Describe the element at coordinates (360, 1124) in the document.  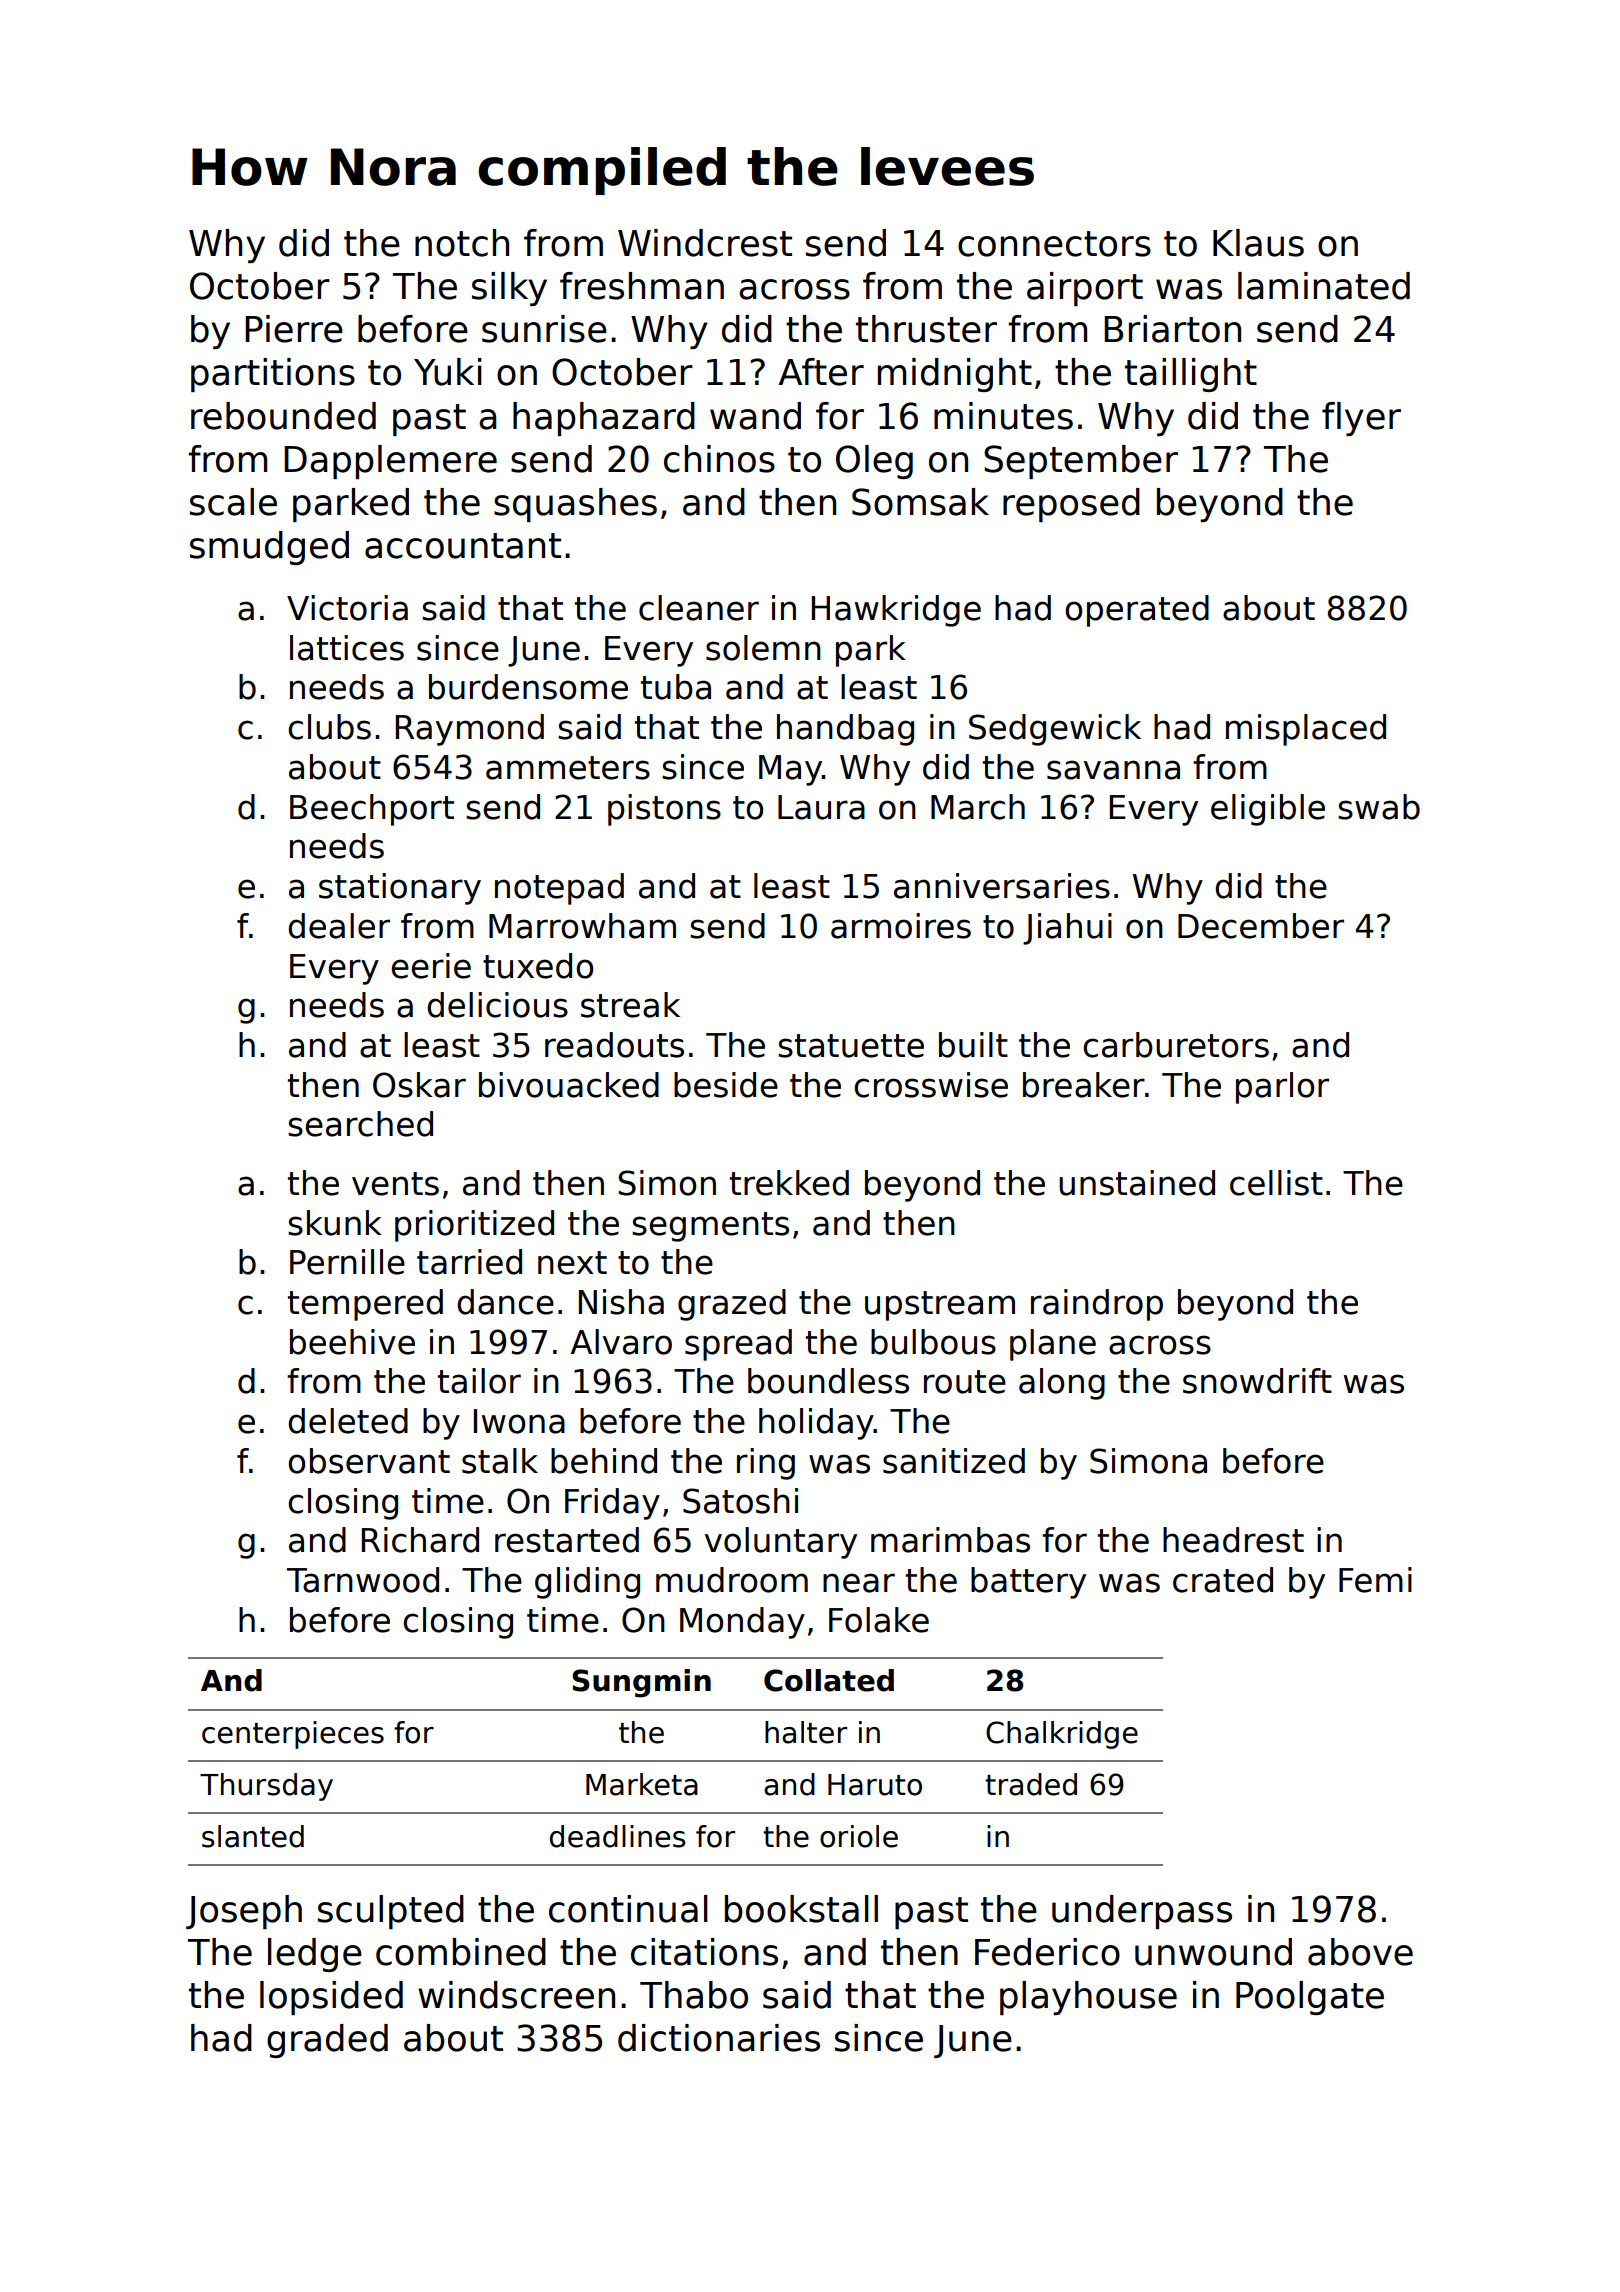
I see `searched` at that location.
